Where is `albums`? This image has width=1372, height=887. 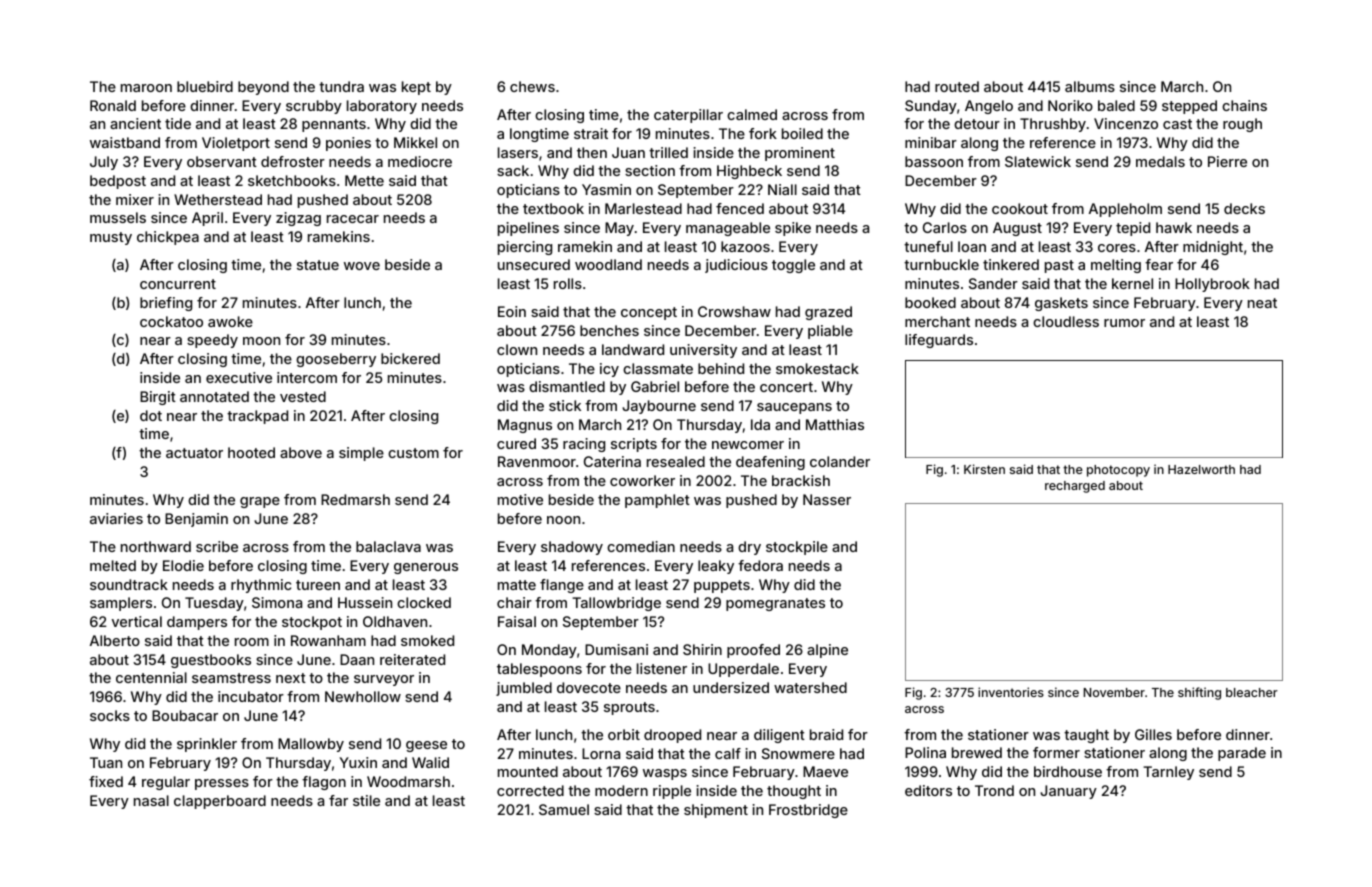 albums is located at coordinates (1090, 86).
